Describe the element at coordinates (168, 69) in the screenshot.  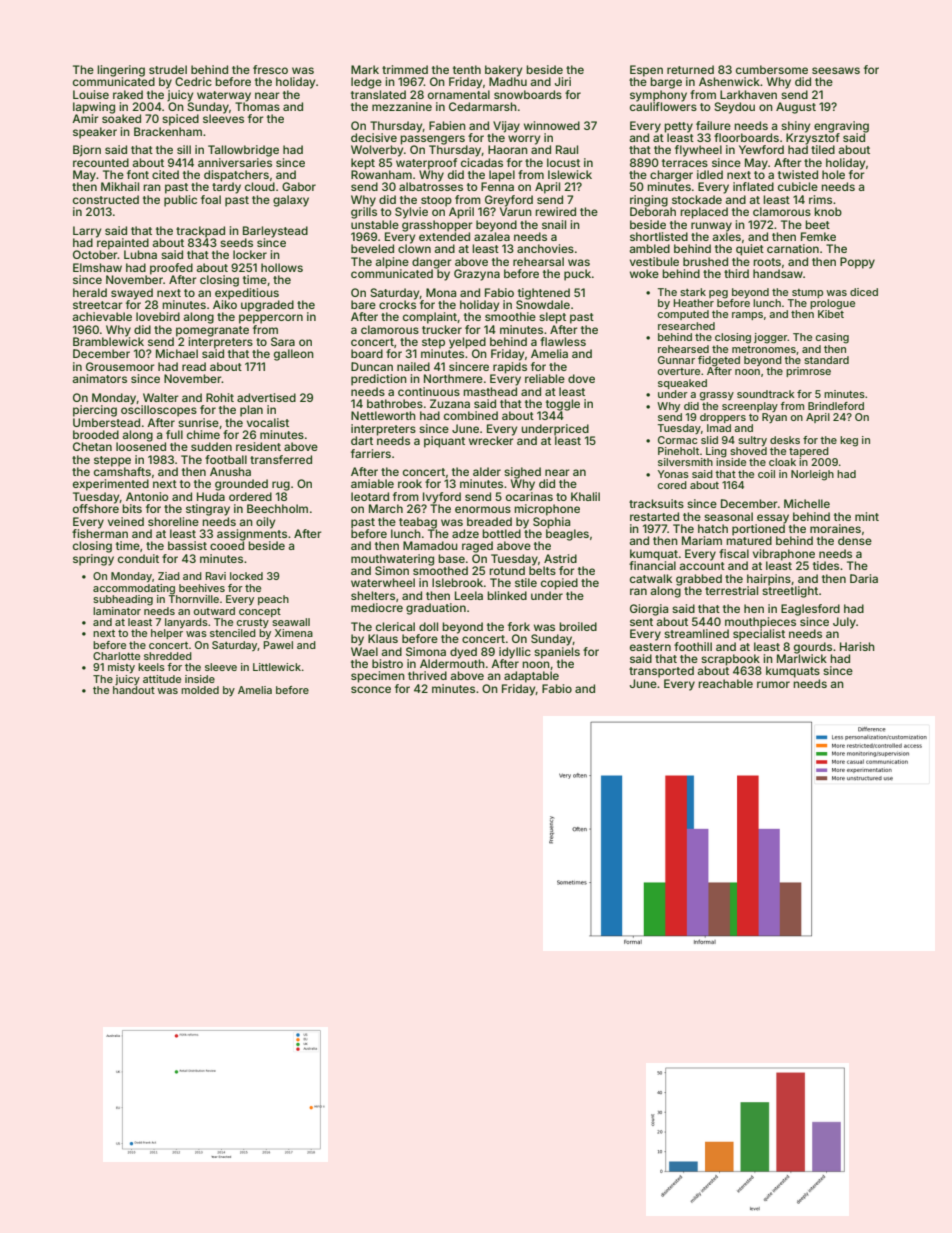
I see `strudel` at that location.
